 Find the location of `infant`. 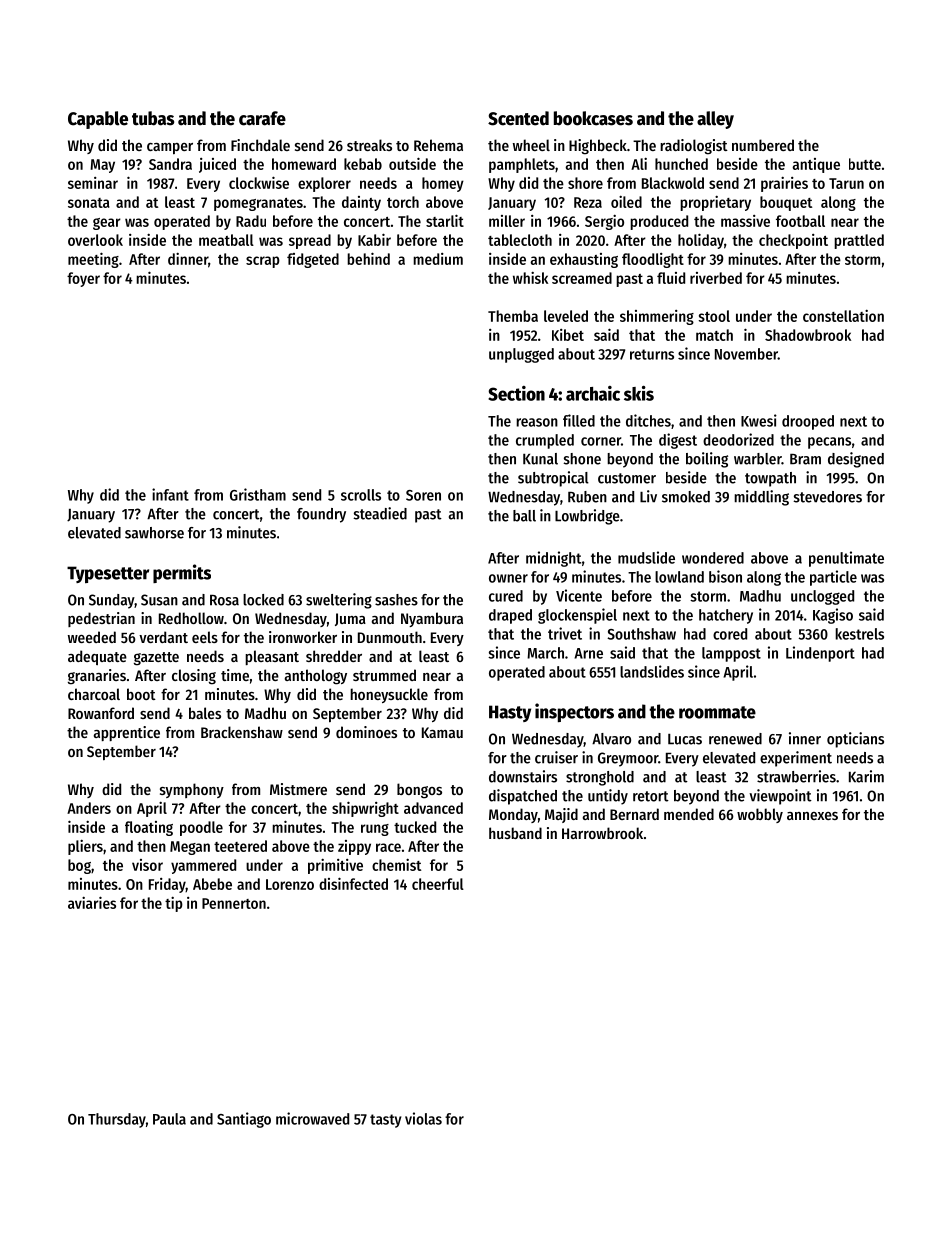

infant is located at coordinates (170, 494).
